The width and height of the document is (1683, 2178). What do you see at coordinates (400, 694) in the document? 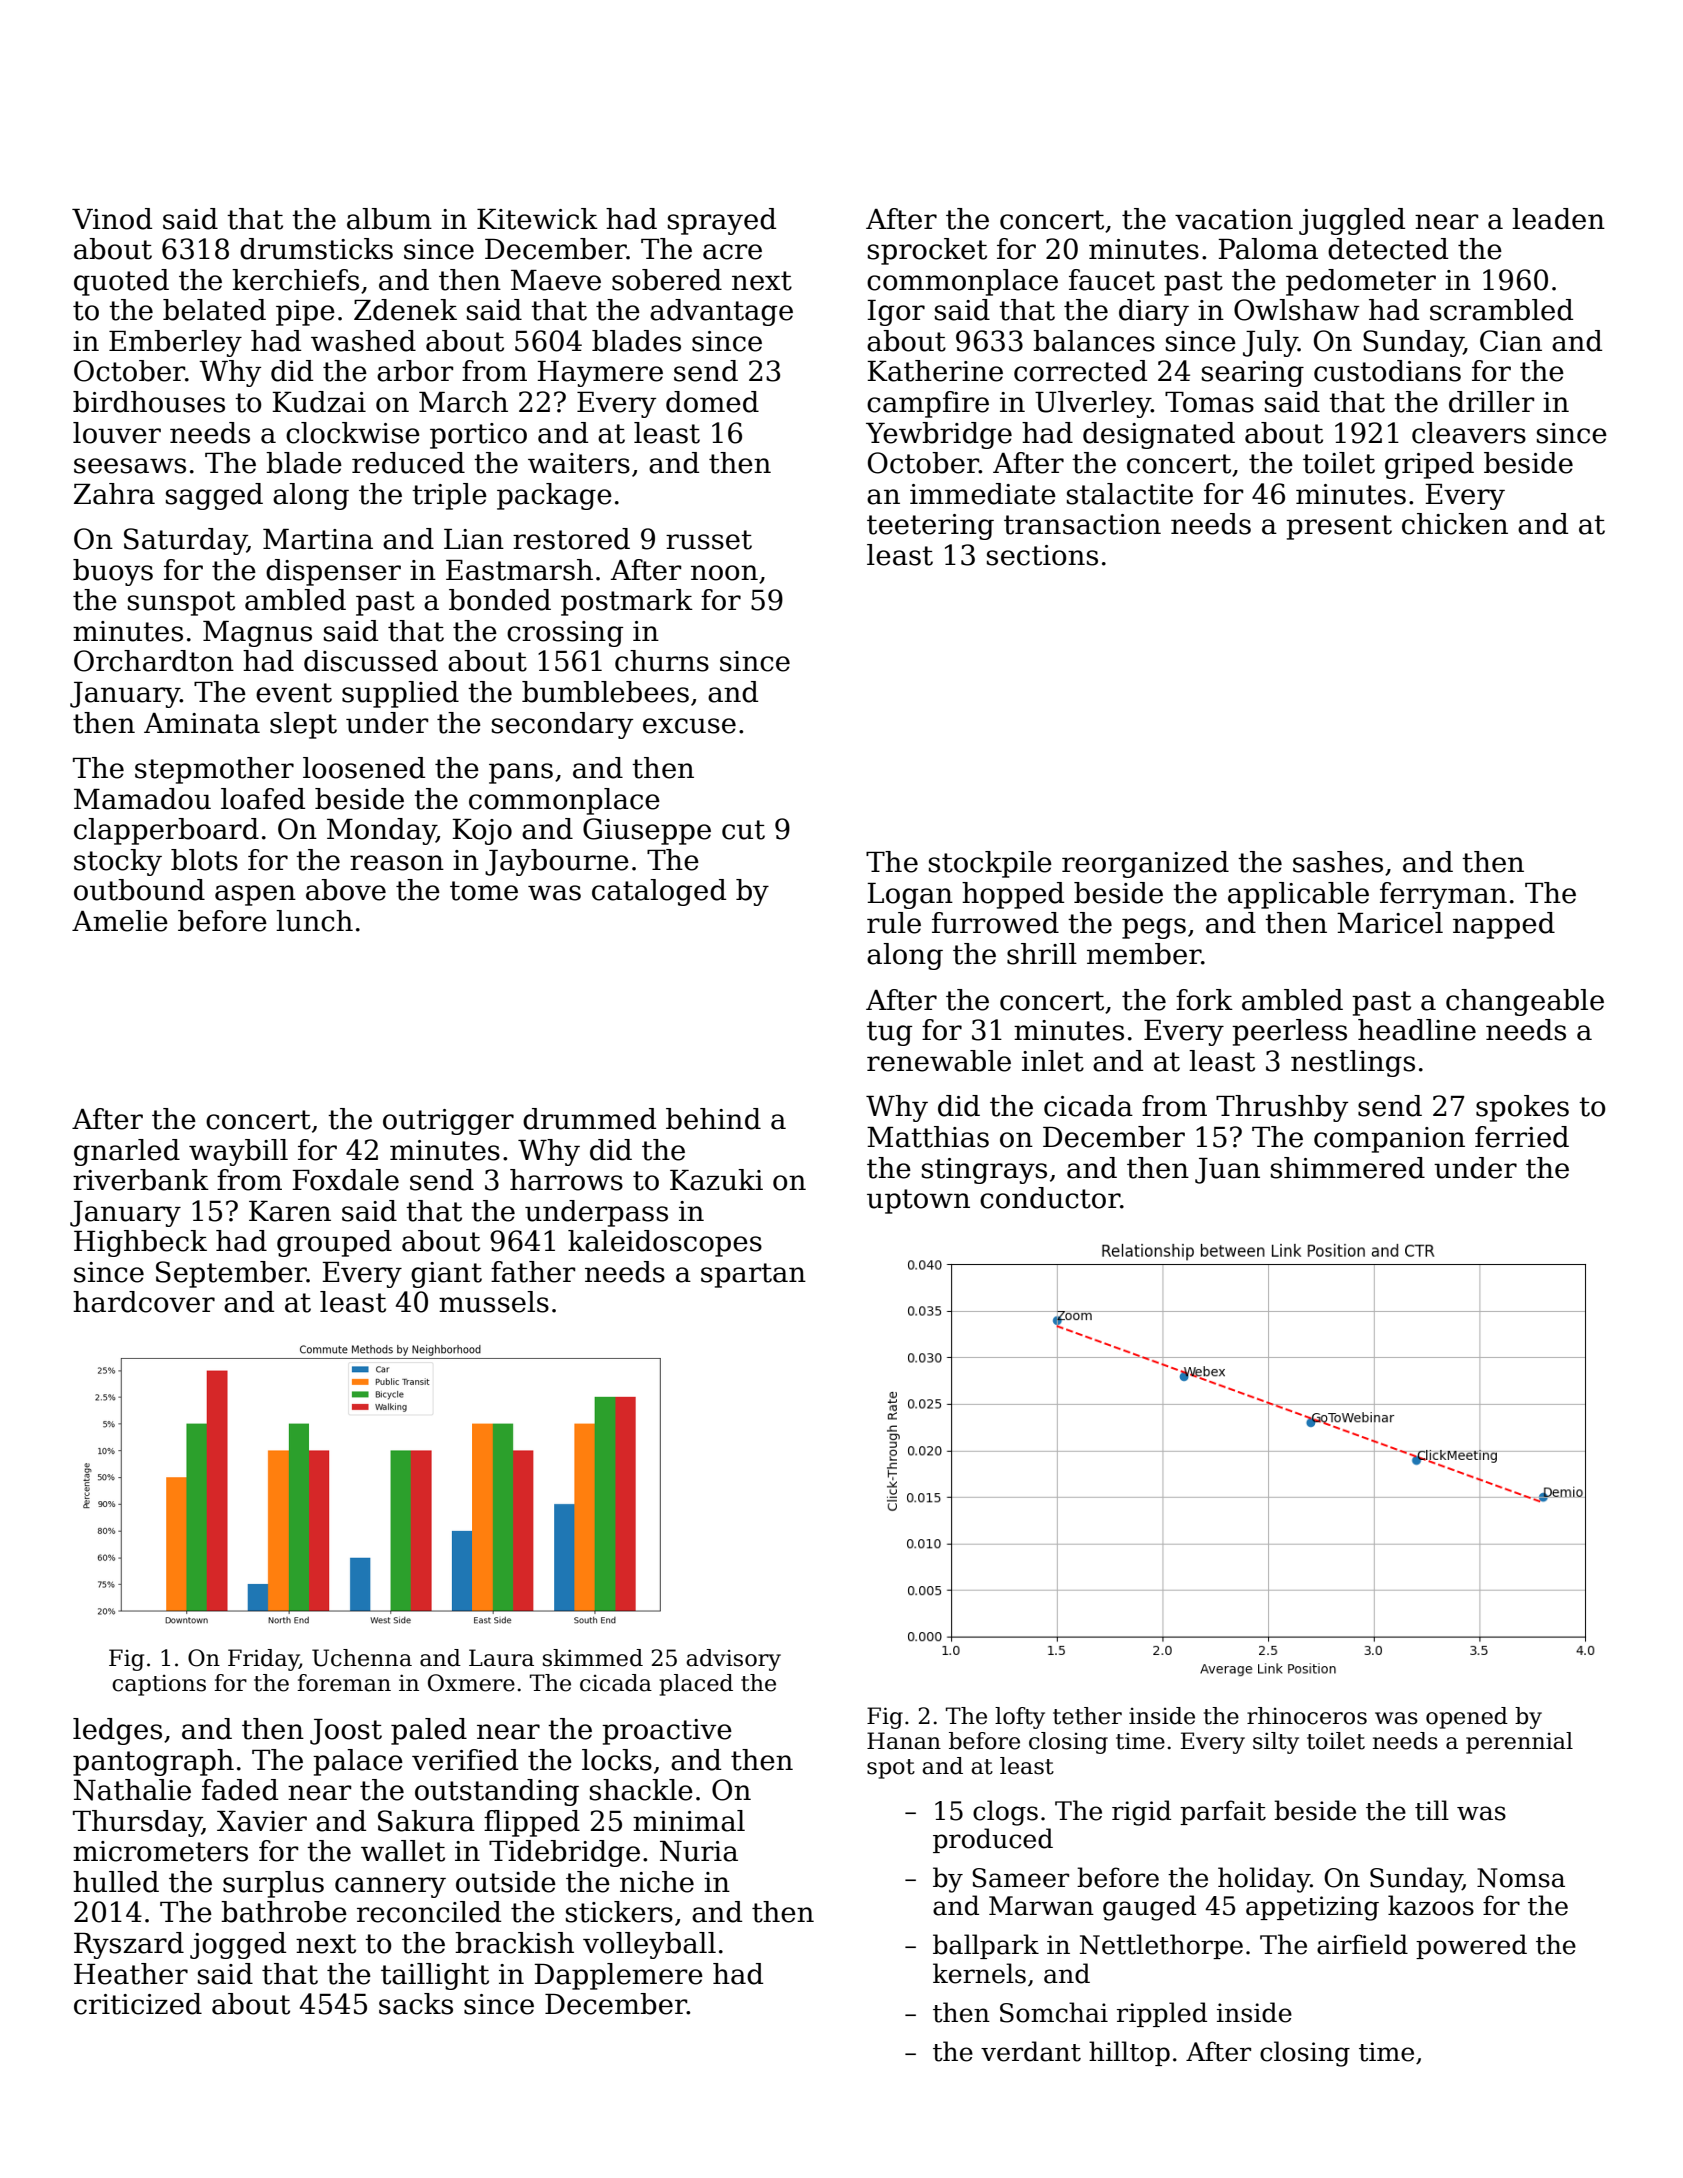
I see `supplied` at bounding box center [400, 694].
